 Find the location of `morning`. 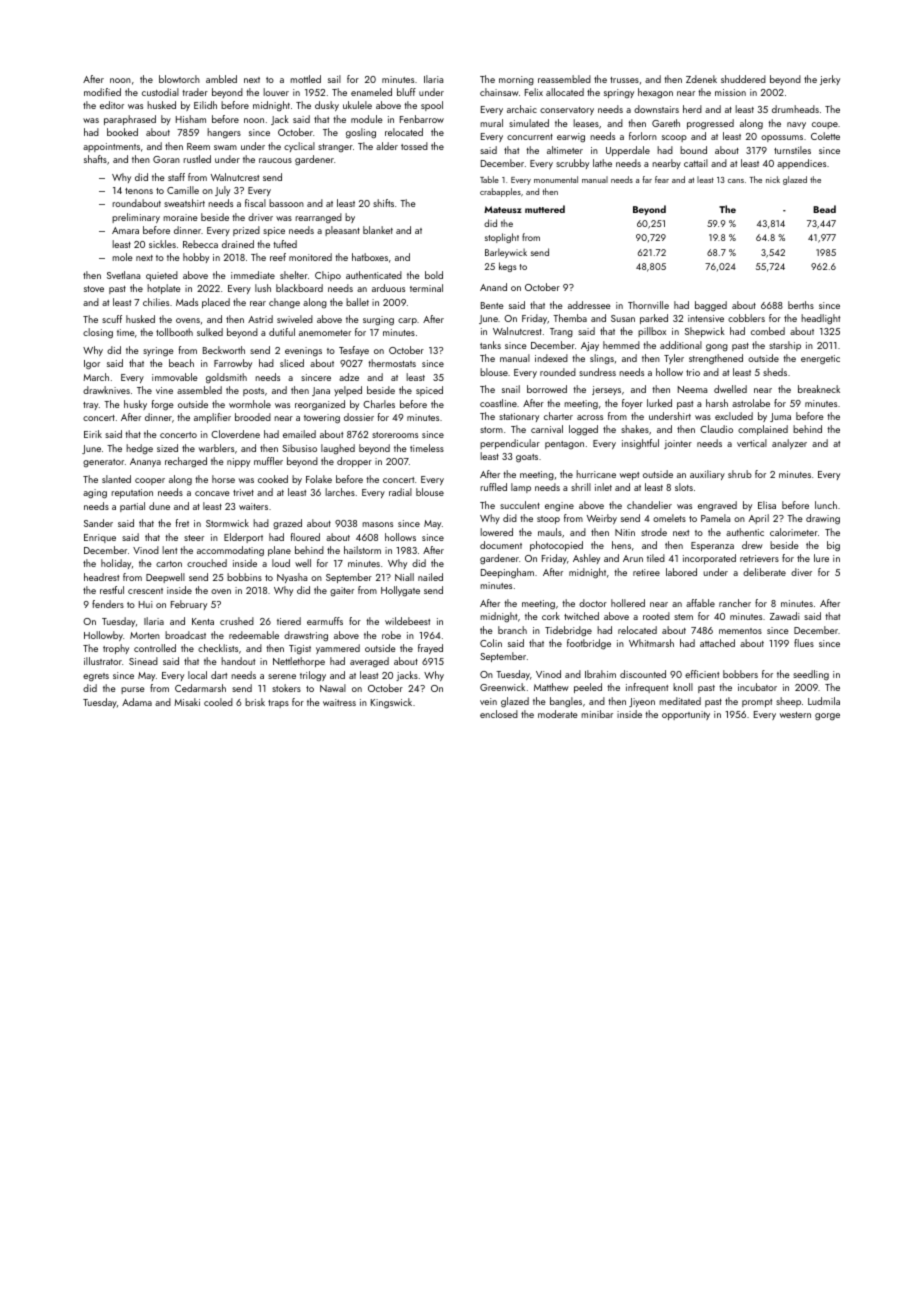

morning is located at coordinates (516, 80).
